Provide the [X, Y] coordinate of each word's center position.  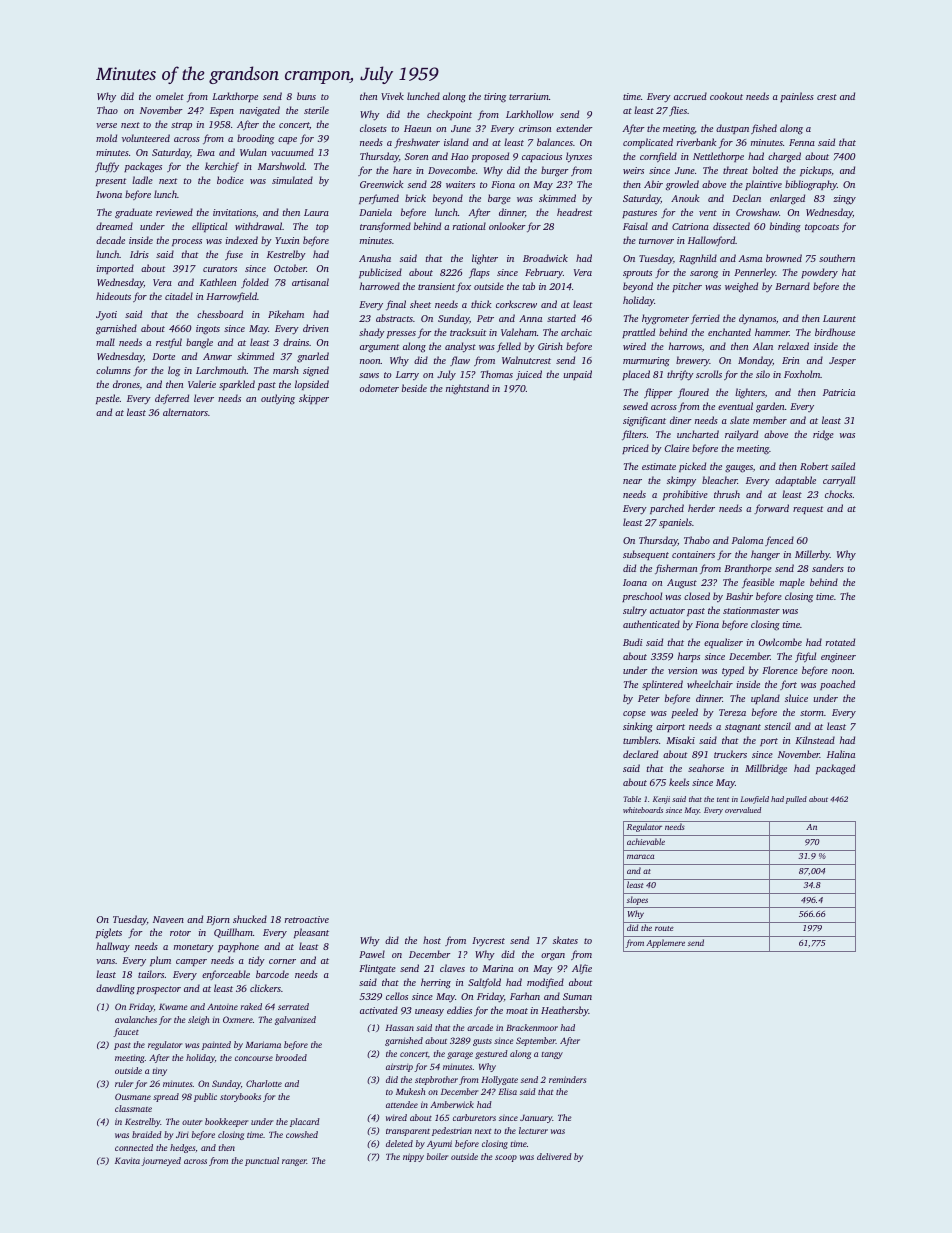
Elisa [507, 1091]
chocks [838, 494]
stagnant [743, 728]
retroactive [307, 919]
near [632, 481]
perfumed [379, 199]
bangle [199, 343]
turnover [656, 241]
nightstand [467, 389]
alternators [185, 412]
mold [106, 138]
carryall [839, 481]
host [432, 940]
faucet [126, 1032]
